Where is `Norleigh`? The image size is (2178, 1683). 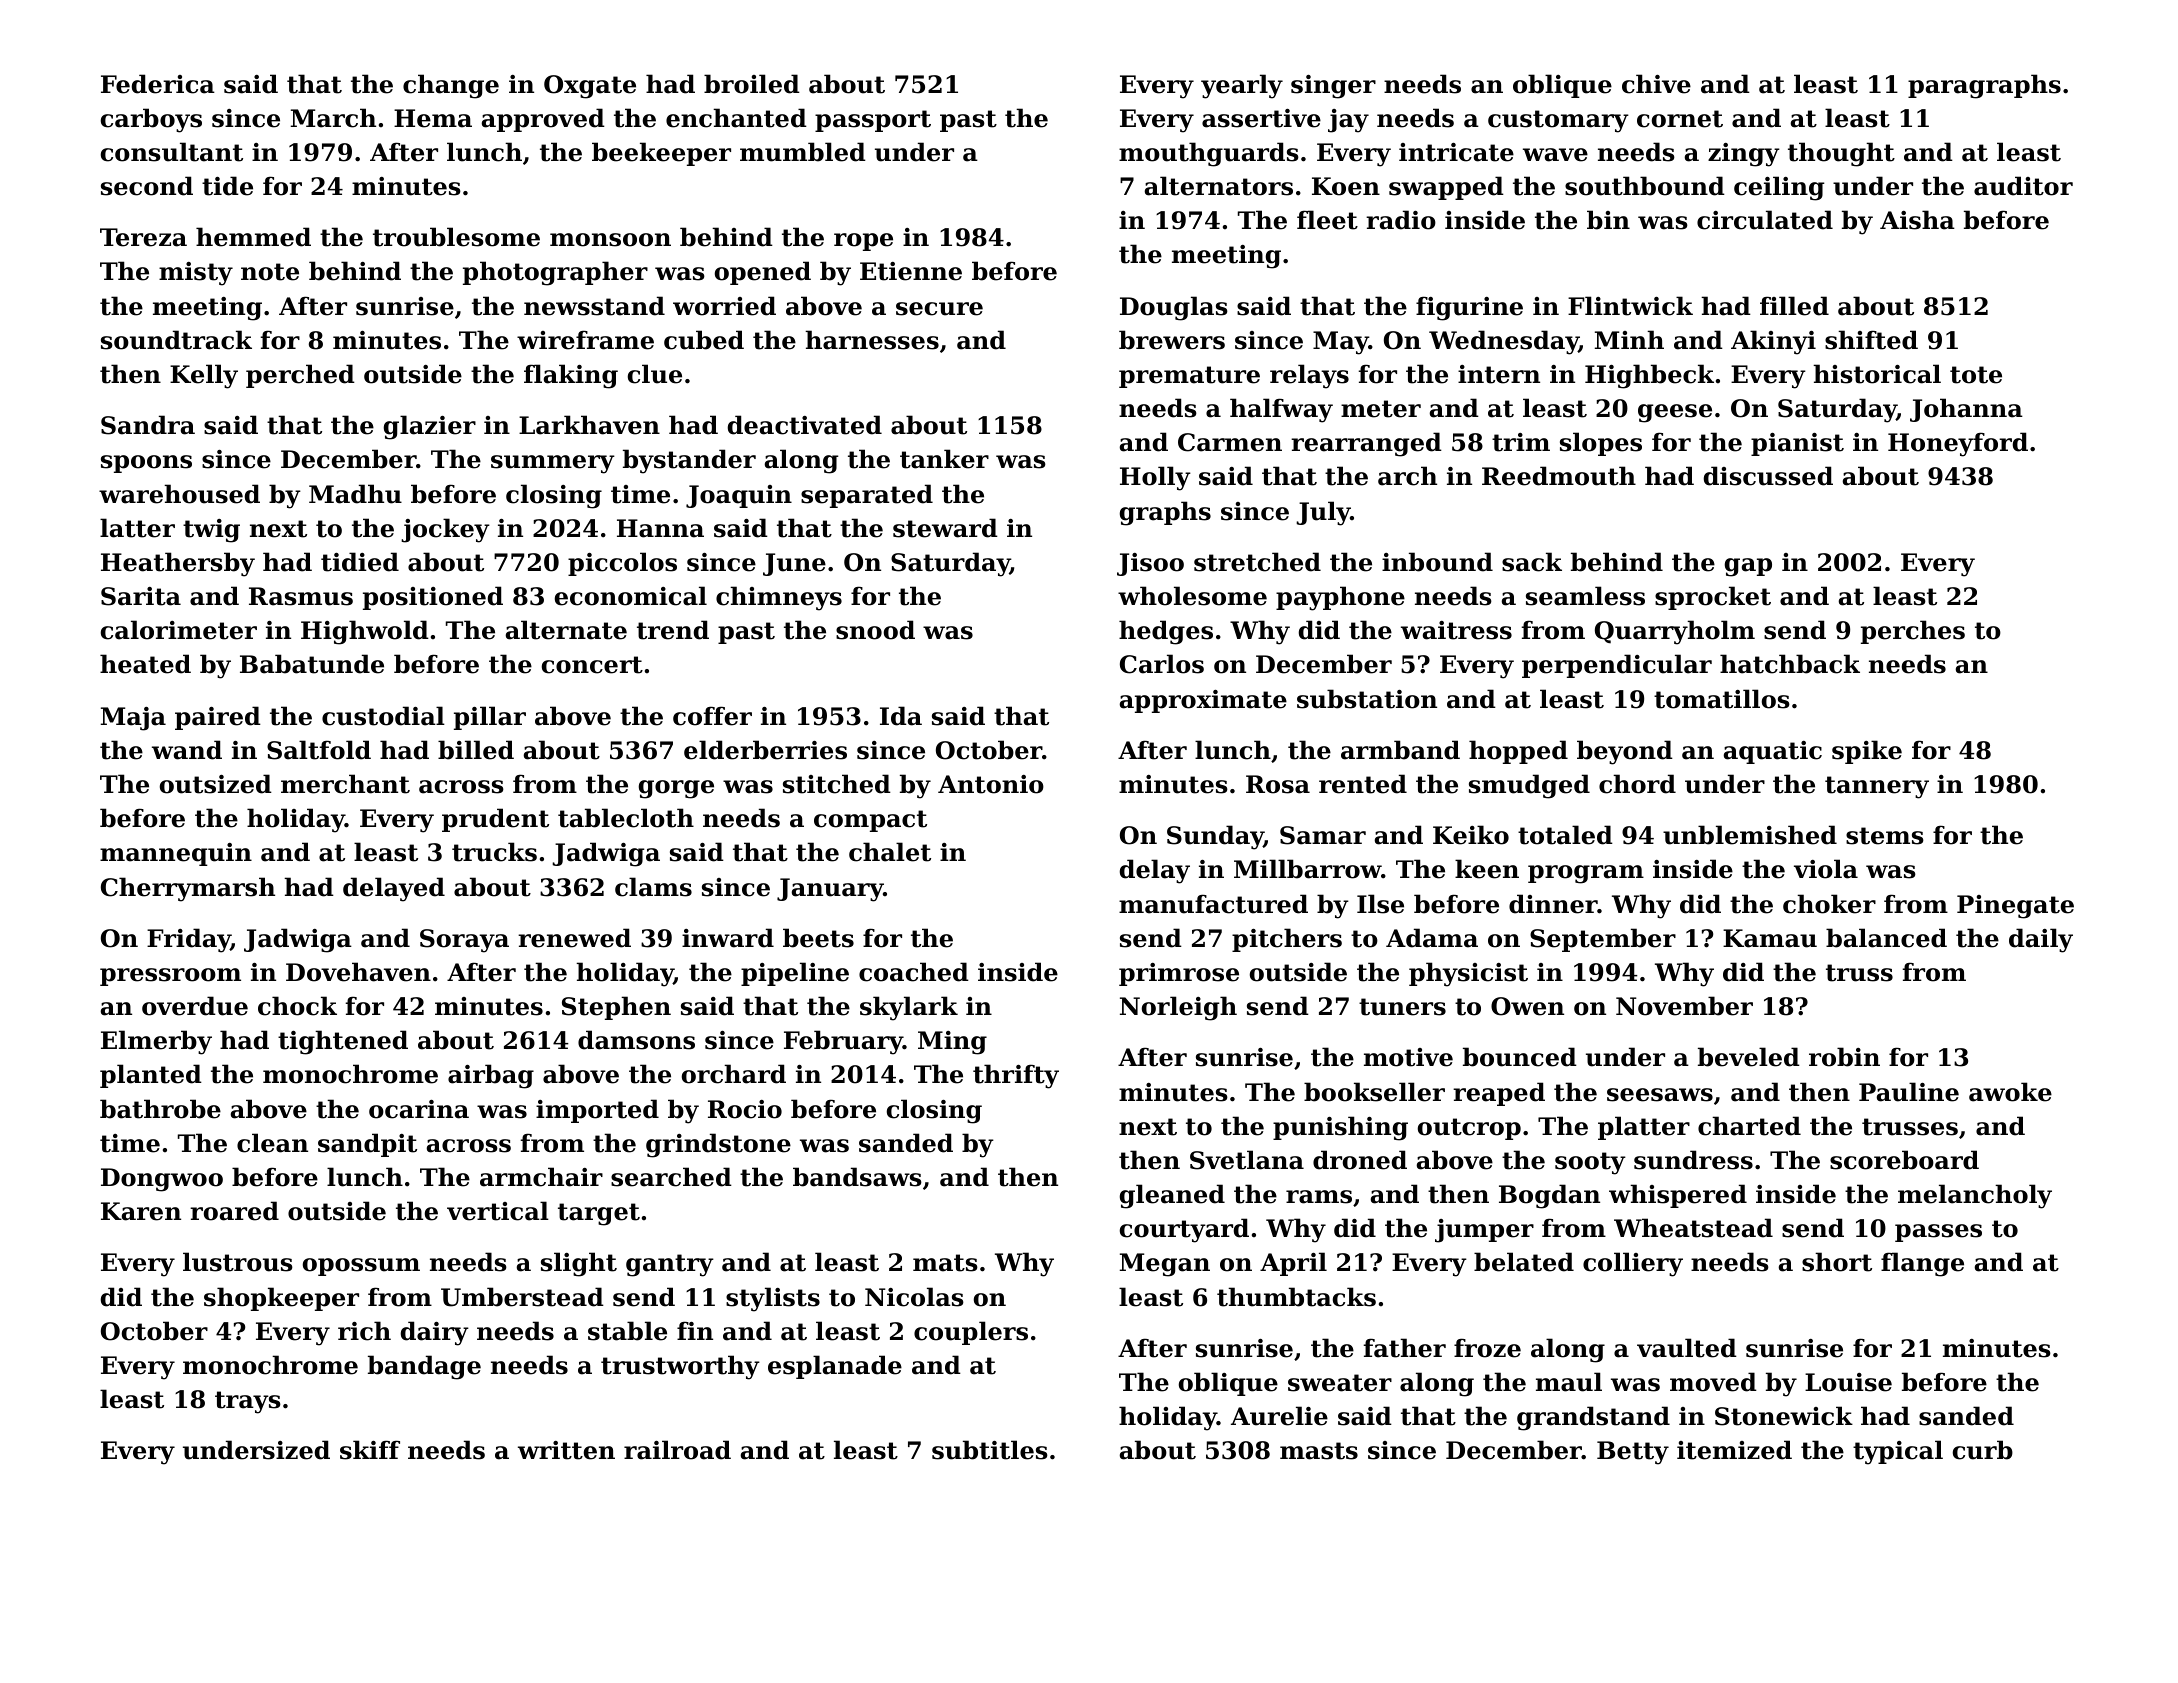
Norleigh is located at coordinates (1178, 1008).
